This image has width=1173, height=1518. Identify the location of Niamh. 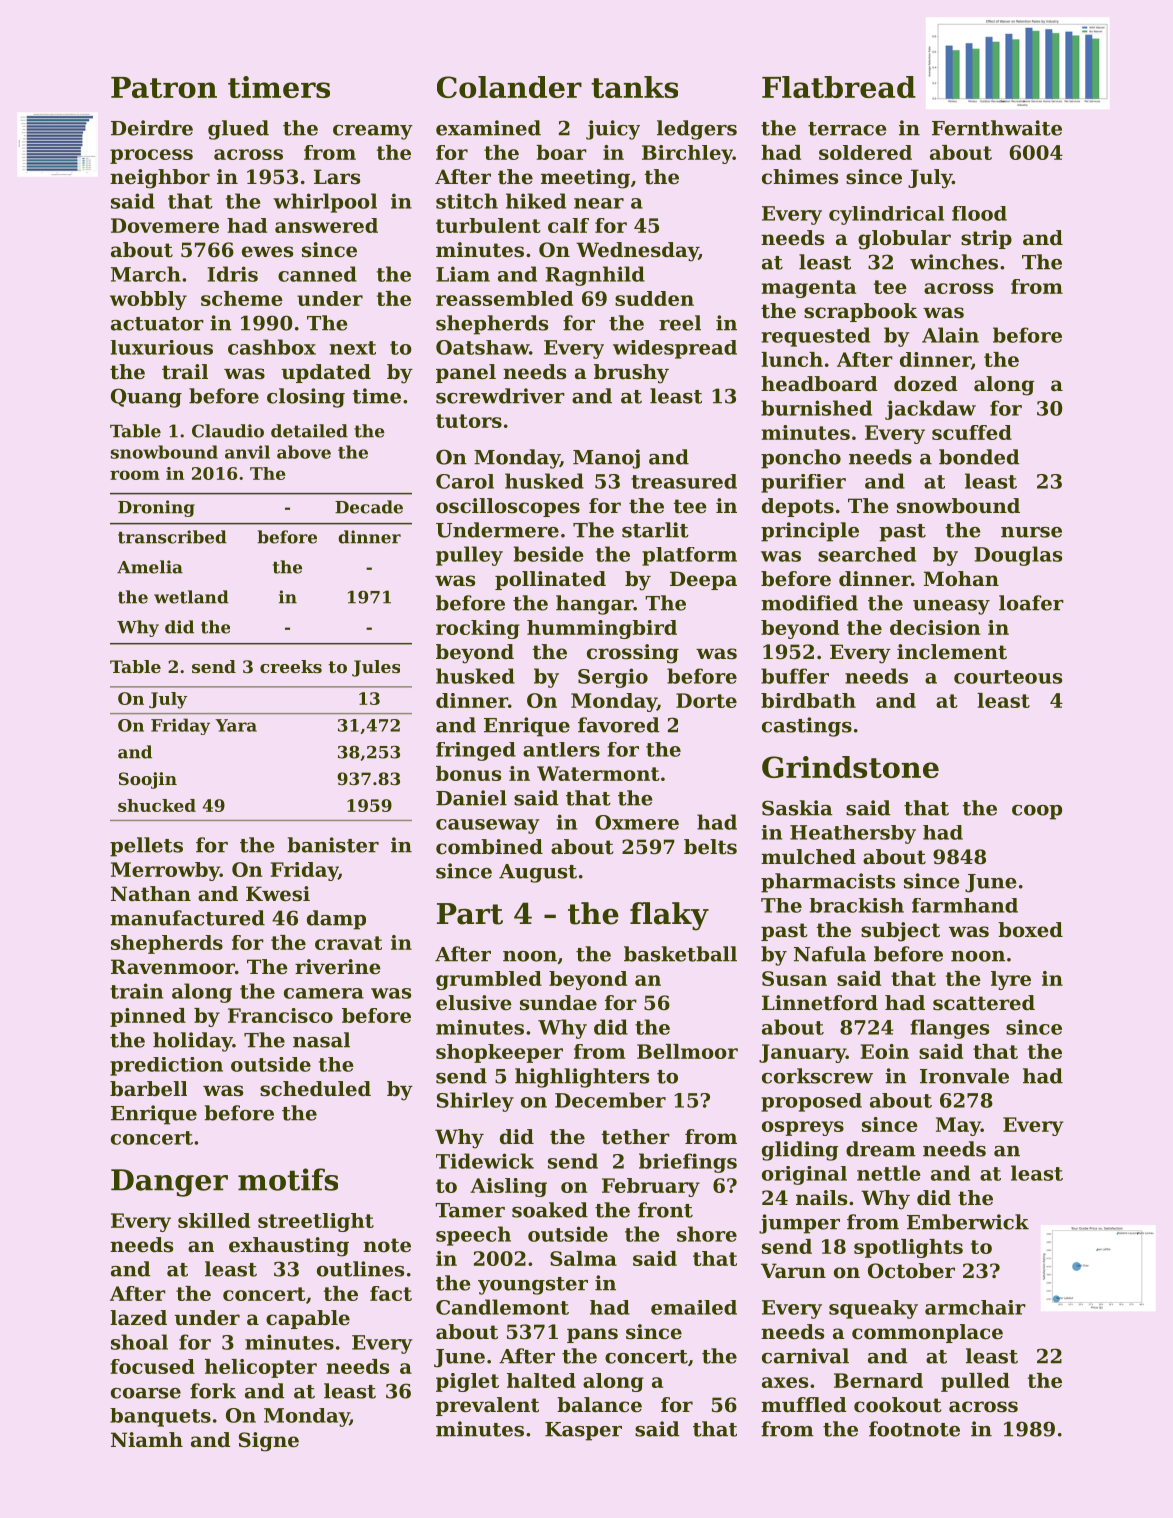
(147, 1440).
